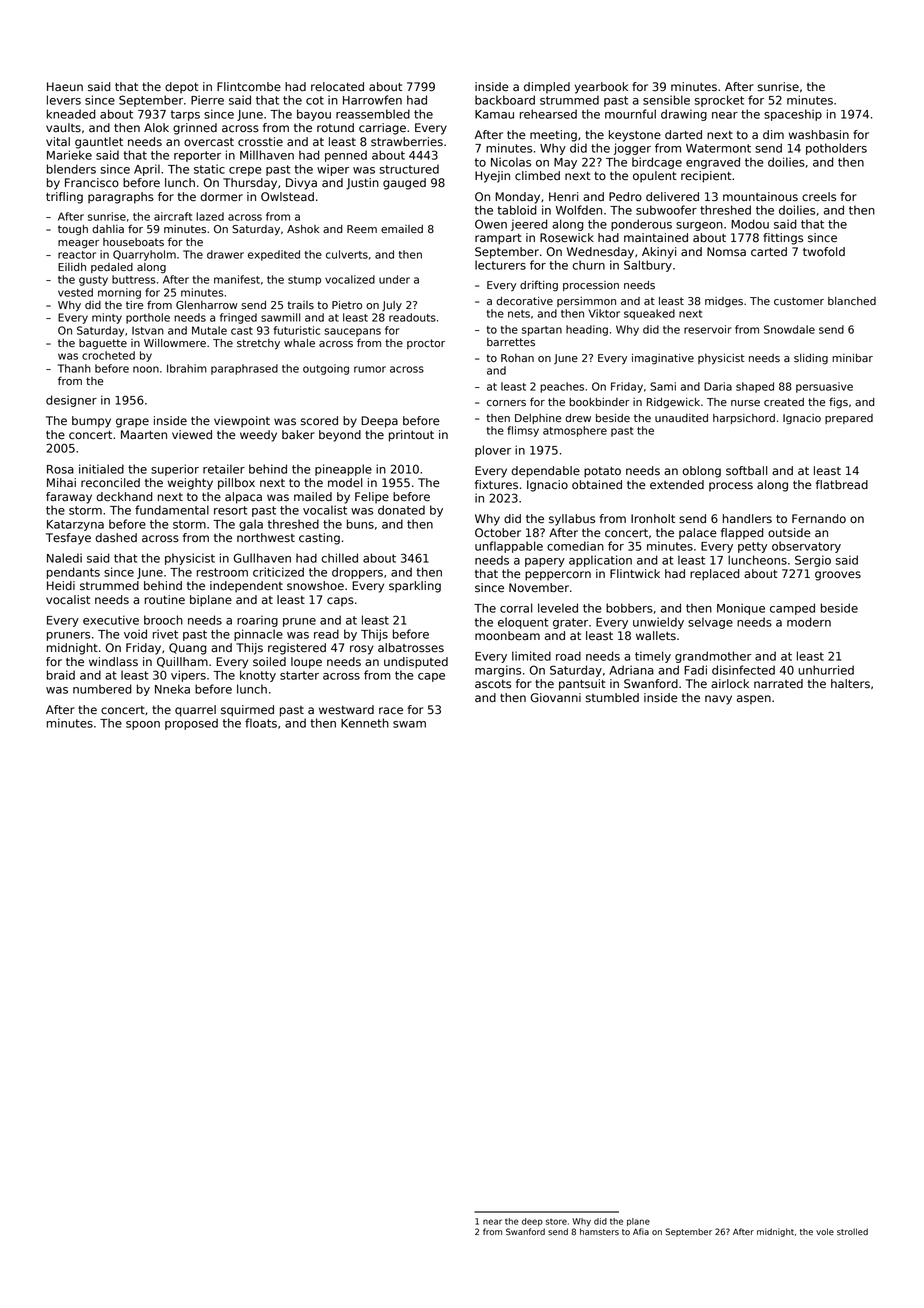  What do you see at coordinates (337, 87) in the screenshot?
I see `relocated` at bounding box center [337, 87].
